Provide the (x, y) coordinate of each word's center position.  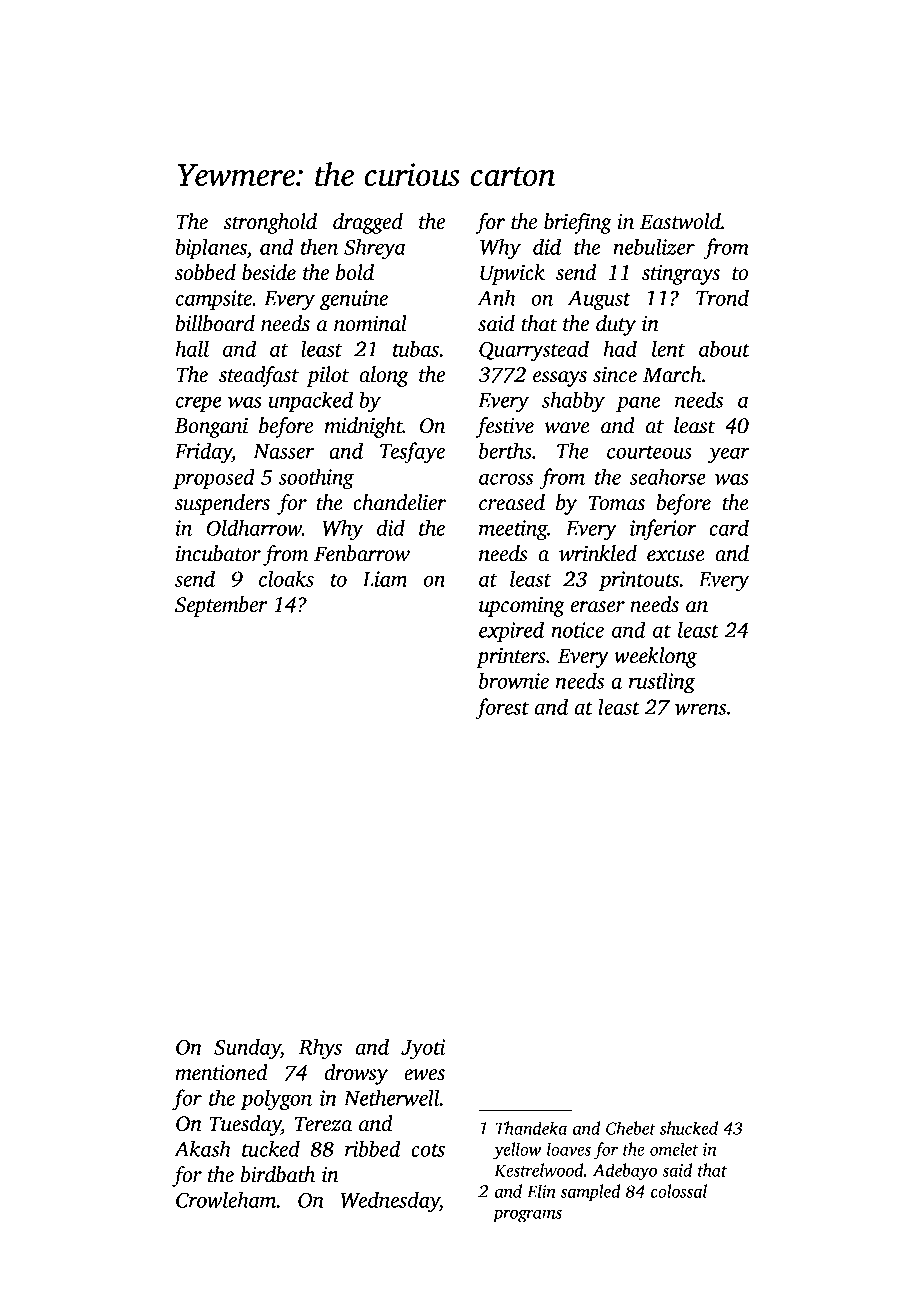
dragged (368, 223)
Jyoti (423, 1049)
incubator (218, 553)
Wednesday (390, 1202)
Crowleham (226, 1199)
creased (512, 502)
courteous (649, 452)
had (620, 348)
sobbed (205, 272)
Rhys (320, 1049)
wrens (700, 709)
